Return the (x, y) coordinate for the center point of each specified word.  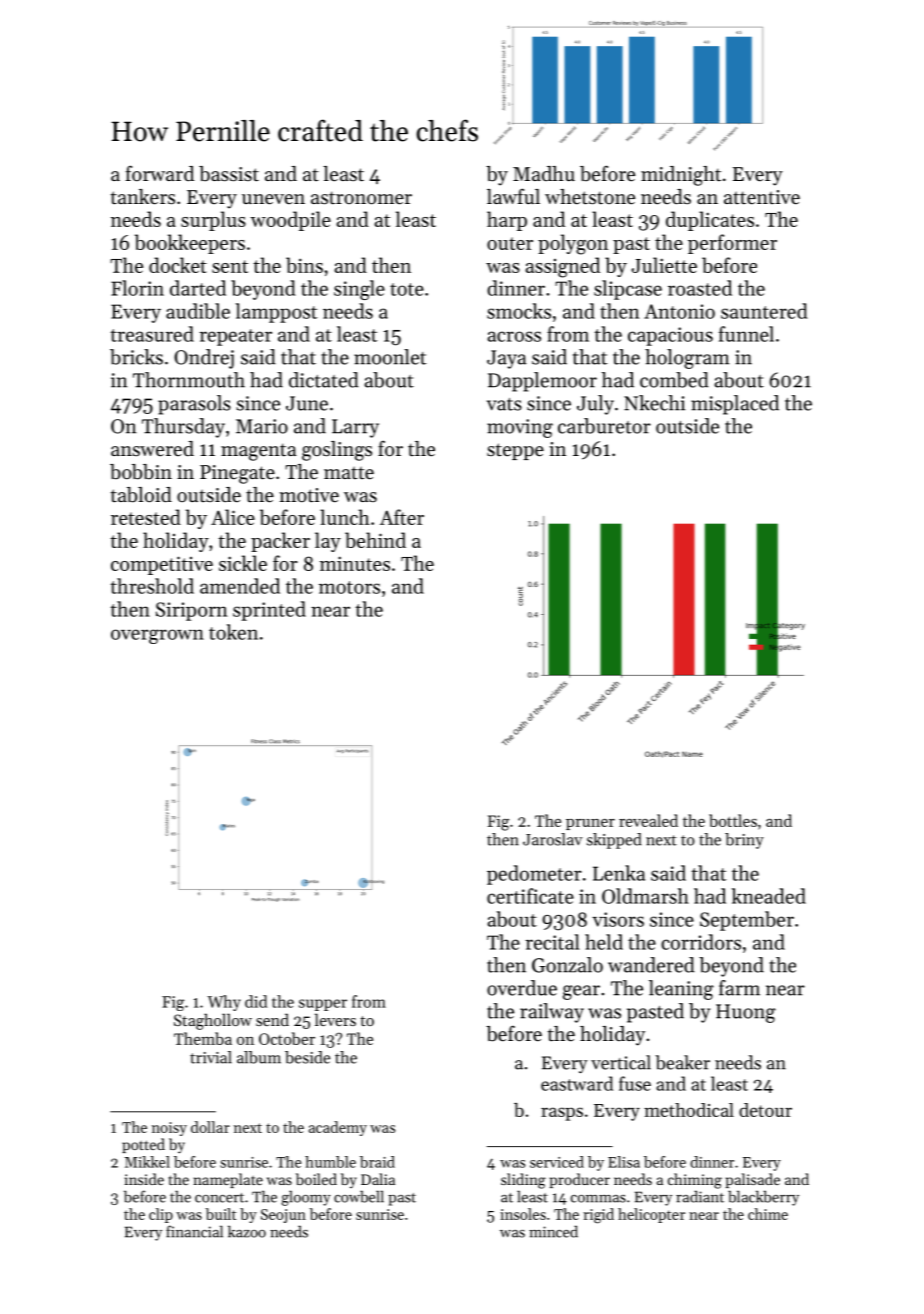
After (402, 517)
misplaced (735, 405)
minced (553, 1231)
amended (240, 586)
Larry (355, 428)
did (256, 1001)
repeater (235, 337)
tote (407, 289)
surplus (213, 221)
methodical (689, 1110)
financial (194, 1231)
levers (335, 1019)
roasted (700, 288)
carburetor (604, 426)
